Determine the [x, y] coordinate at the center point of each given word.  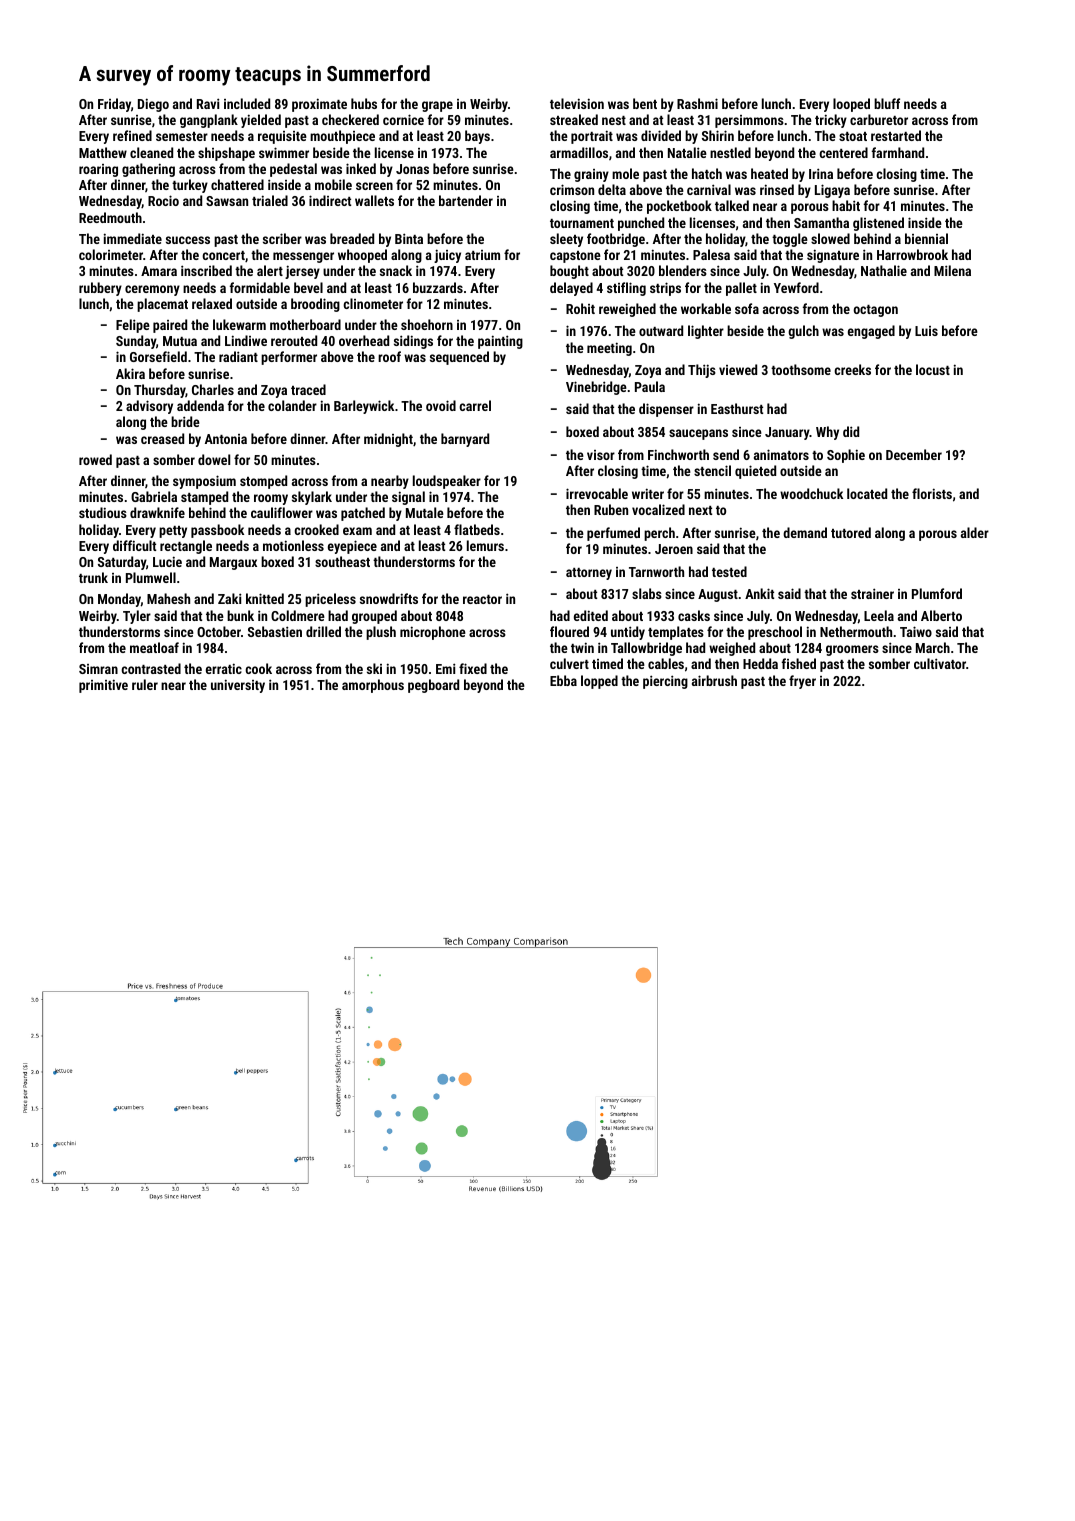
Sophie [846, 456]
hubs [364, 103]
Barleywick [364, 407]
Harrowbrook [912, 254]
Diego [153, 105]
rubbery [100, 289]
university [238, 686]
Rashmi [697, 103]
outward [661, 330]
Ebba [563, 680]
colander [292, 405]
